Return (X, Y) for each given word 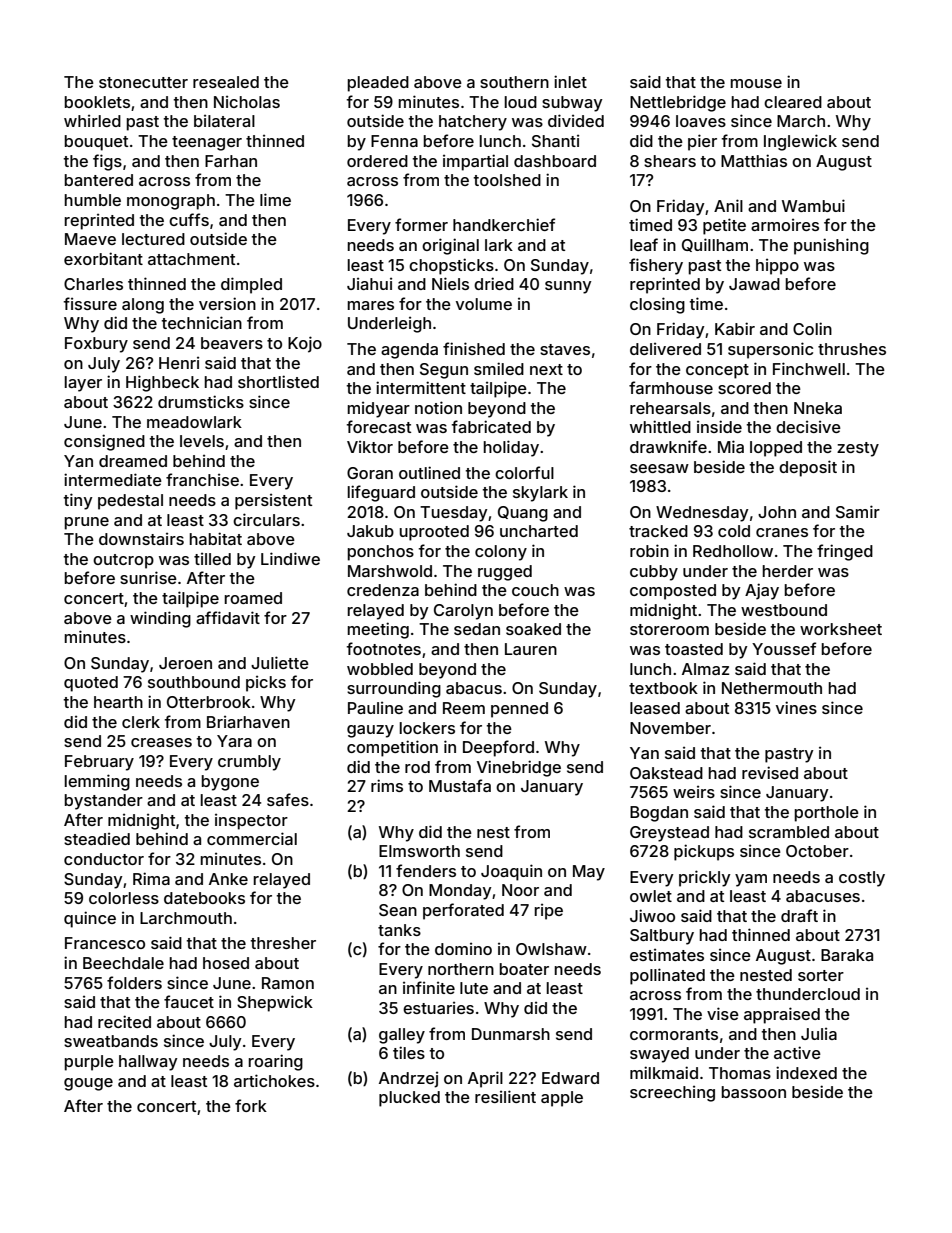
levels (202, 441)
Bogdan (659, 814)
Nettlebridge (678, 103)
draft (799, 915)
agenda (409, 351)
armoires (785, 225)
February (99, 763)
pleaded (378, 84)
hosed (226, 963)
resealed (226, 82)
